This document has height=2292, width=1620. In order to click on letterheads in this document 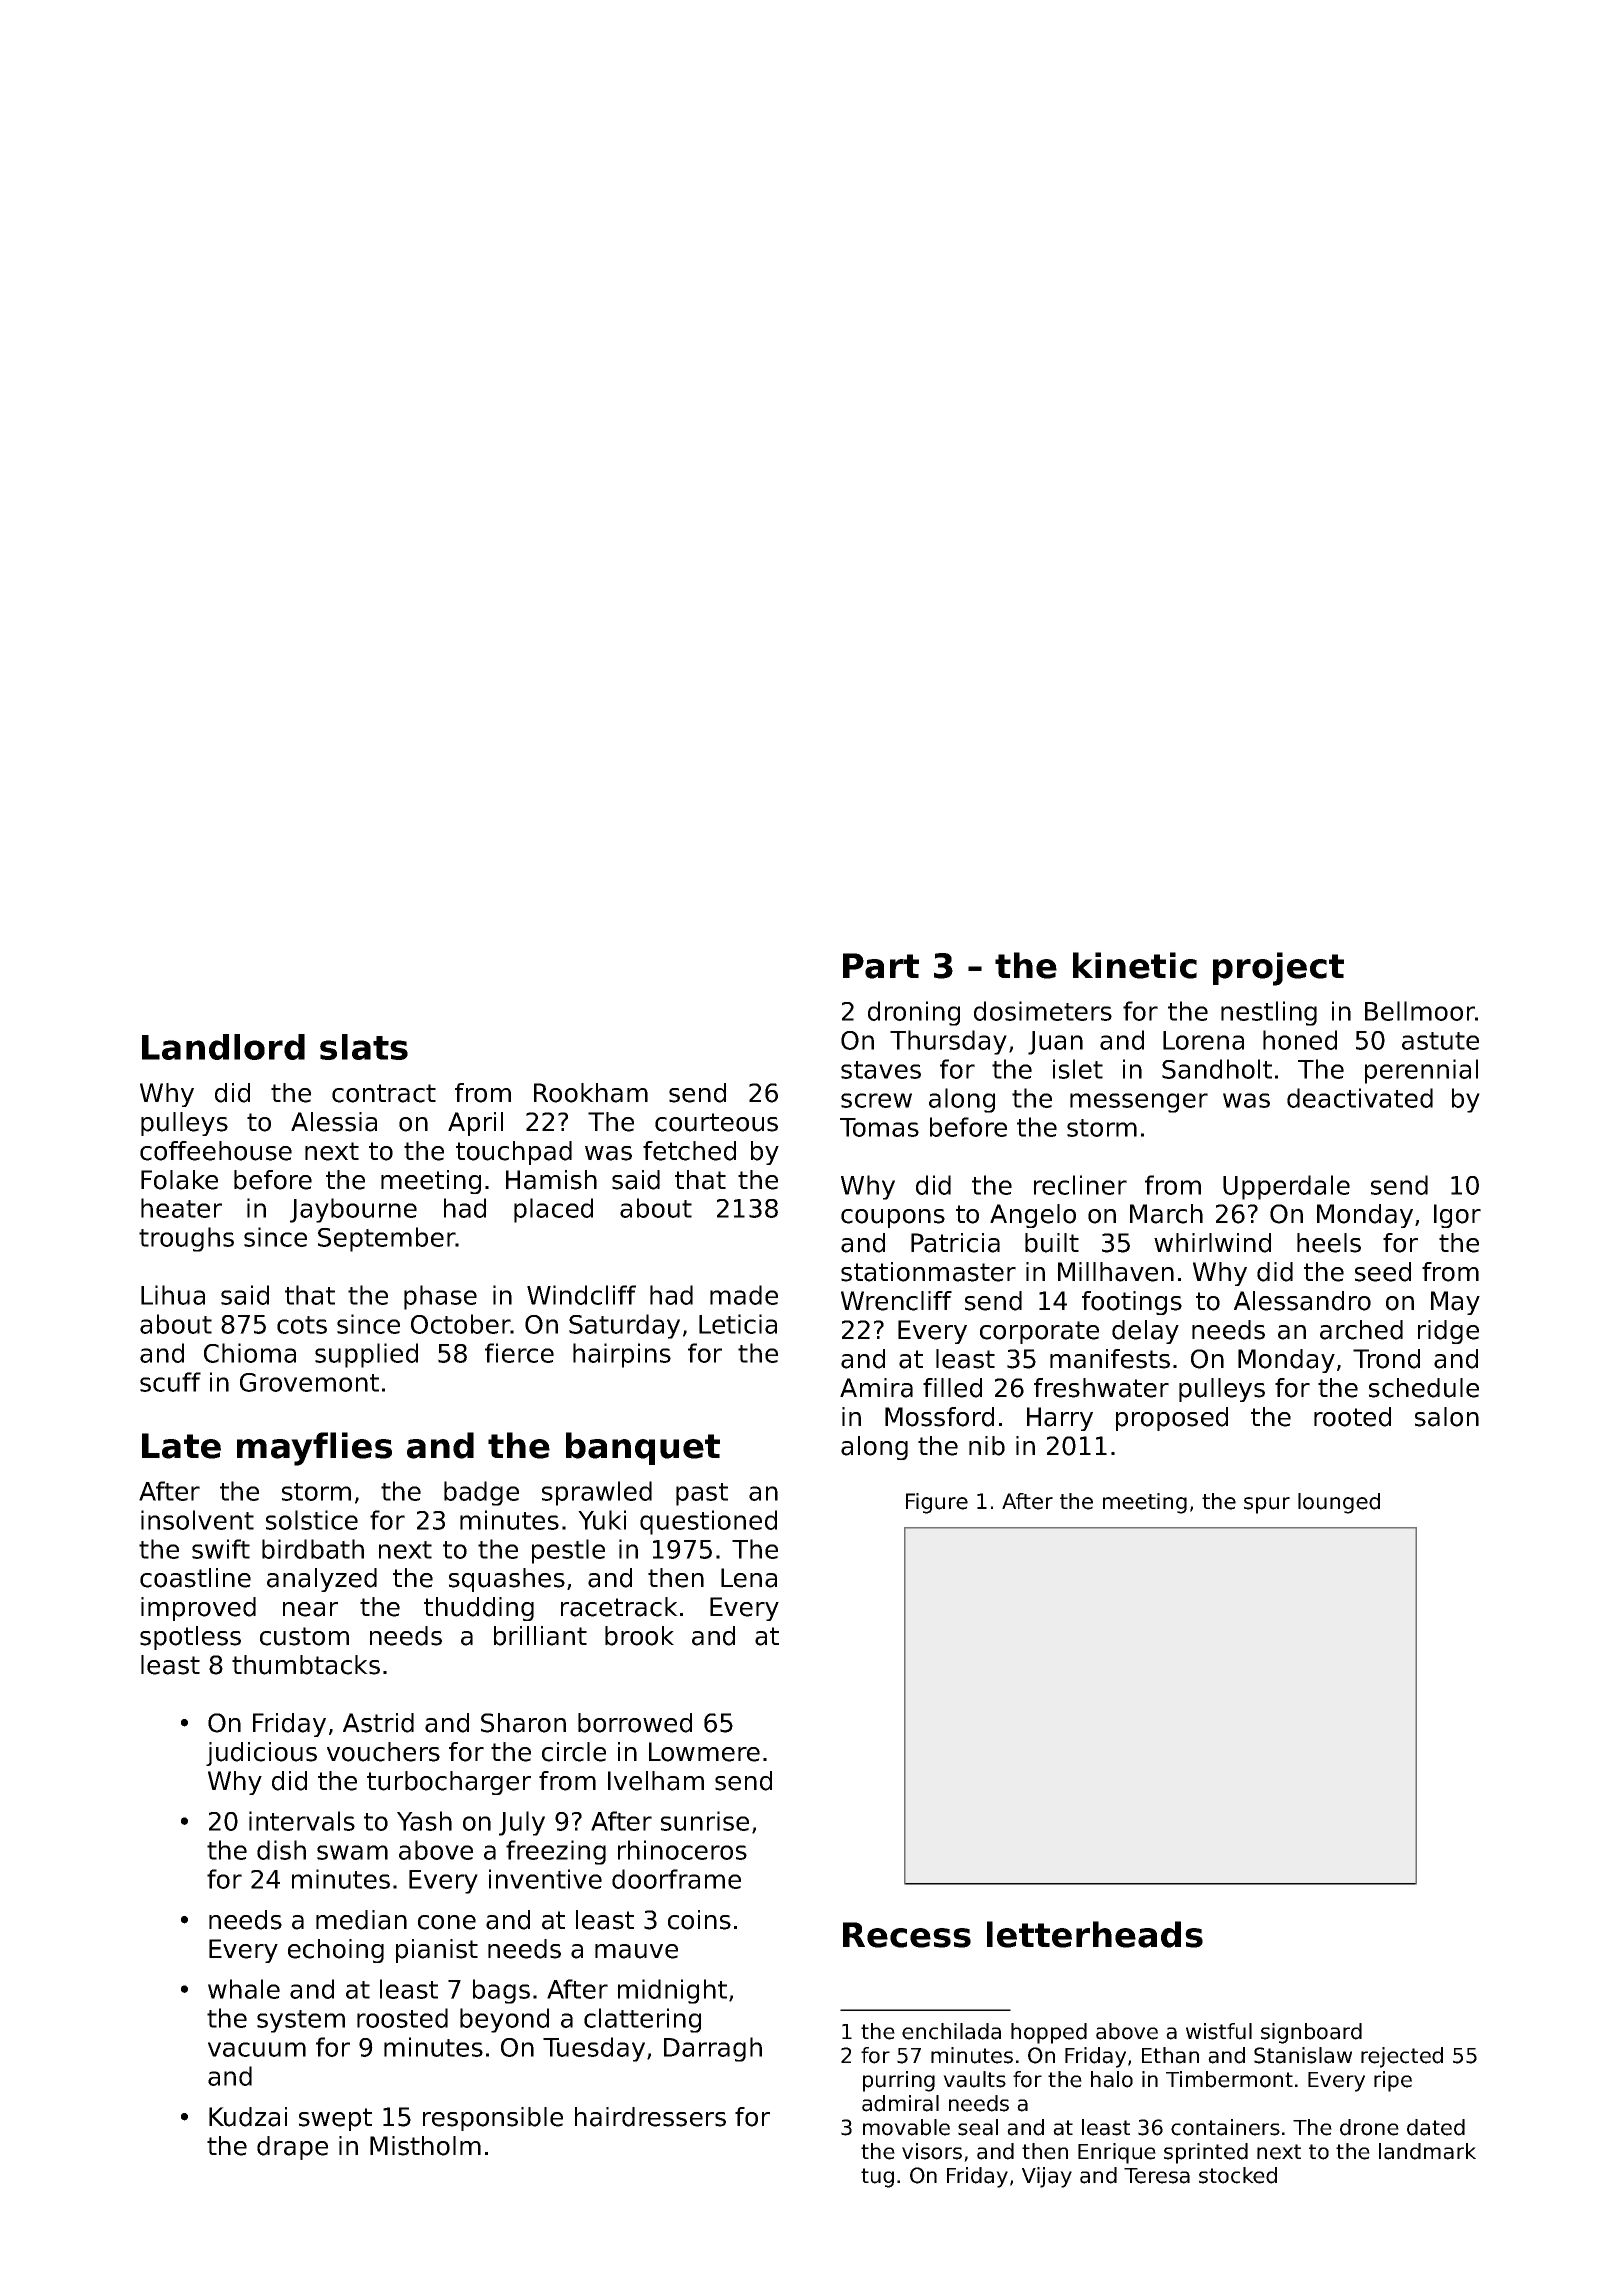, I will do `click(1095, 1934)`.
